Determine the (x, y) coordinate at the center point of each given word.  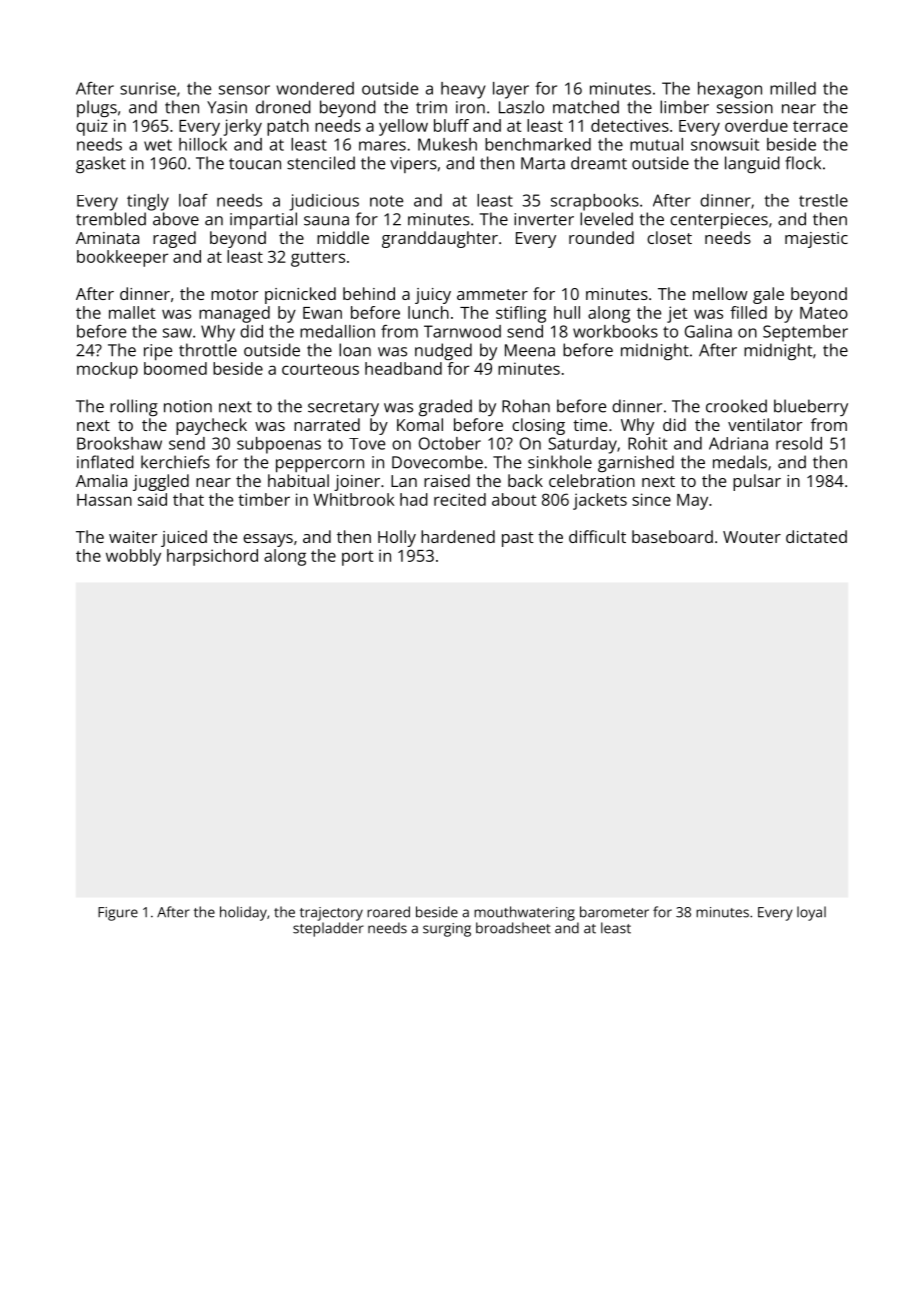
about (514, 499)
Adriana (738, 443)
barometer (614, 912)
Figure (118, 914)
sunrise (148, 88)
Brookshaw (119, 443)
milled (793, 88)
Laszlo (521, 107)
